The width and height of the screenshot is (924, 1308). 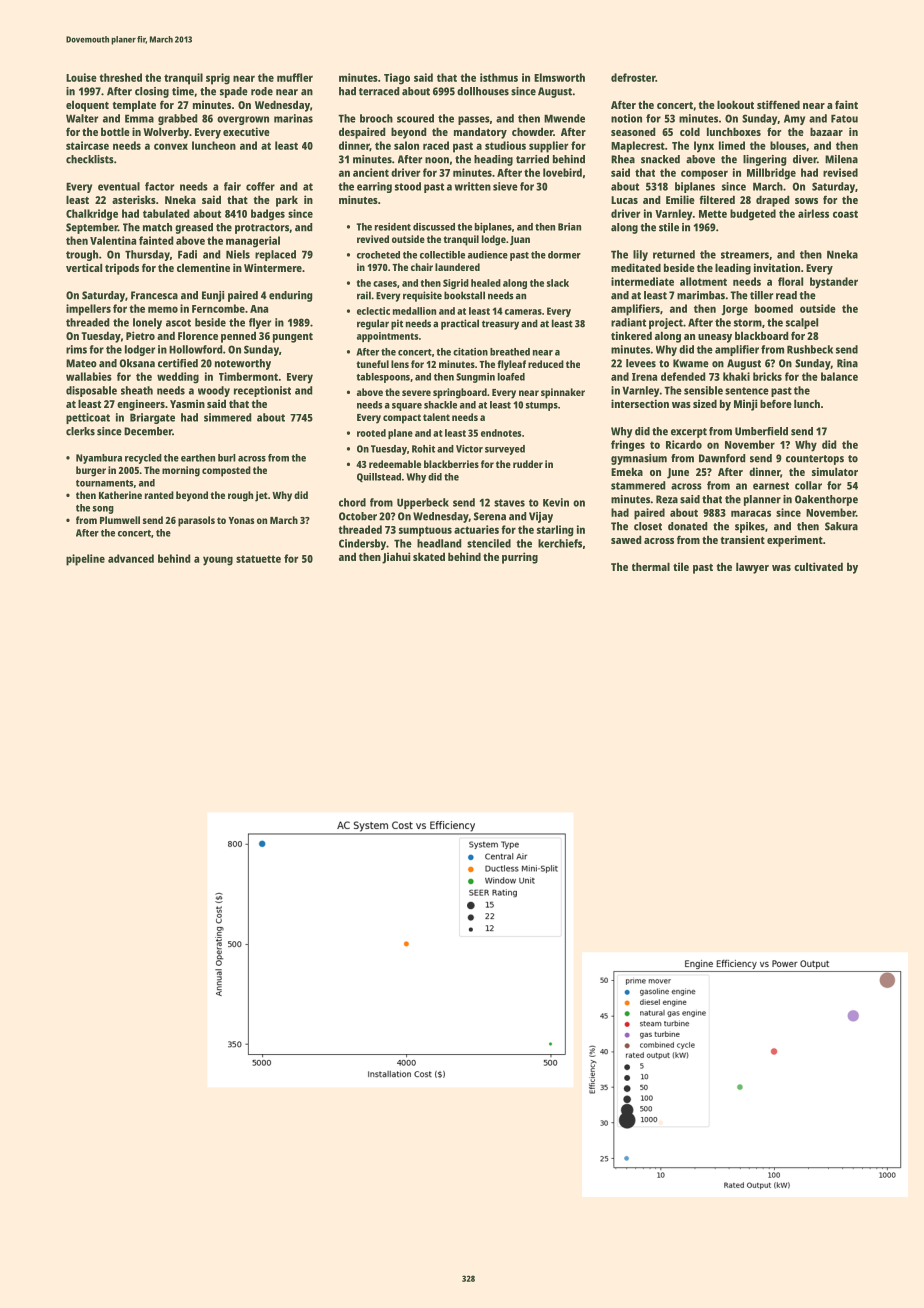 What do you see at coordinates (767, 376) in the screenshot?
I see `bricks` at bounding box center [767, 376].
